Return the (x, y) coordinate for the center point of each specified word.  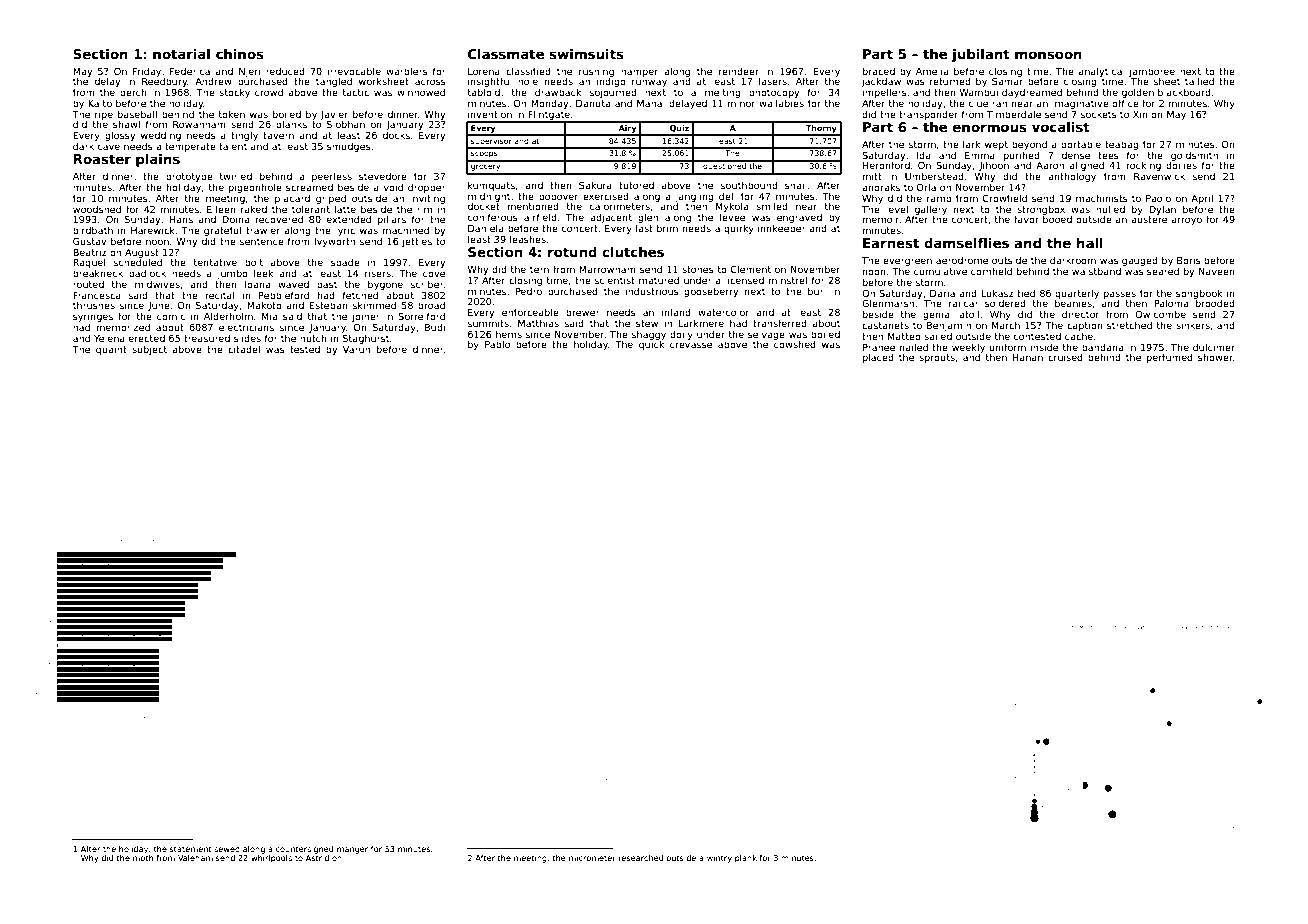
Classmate (506, 54)
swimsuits (586, 54)
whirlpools (271, 859)
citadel (244, 349)
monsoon (1048, 55)
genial (937, 315)
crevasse (691, 345)
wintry (719, 859)
